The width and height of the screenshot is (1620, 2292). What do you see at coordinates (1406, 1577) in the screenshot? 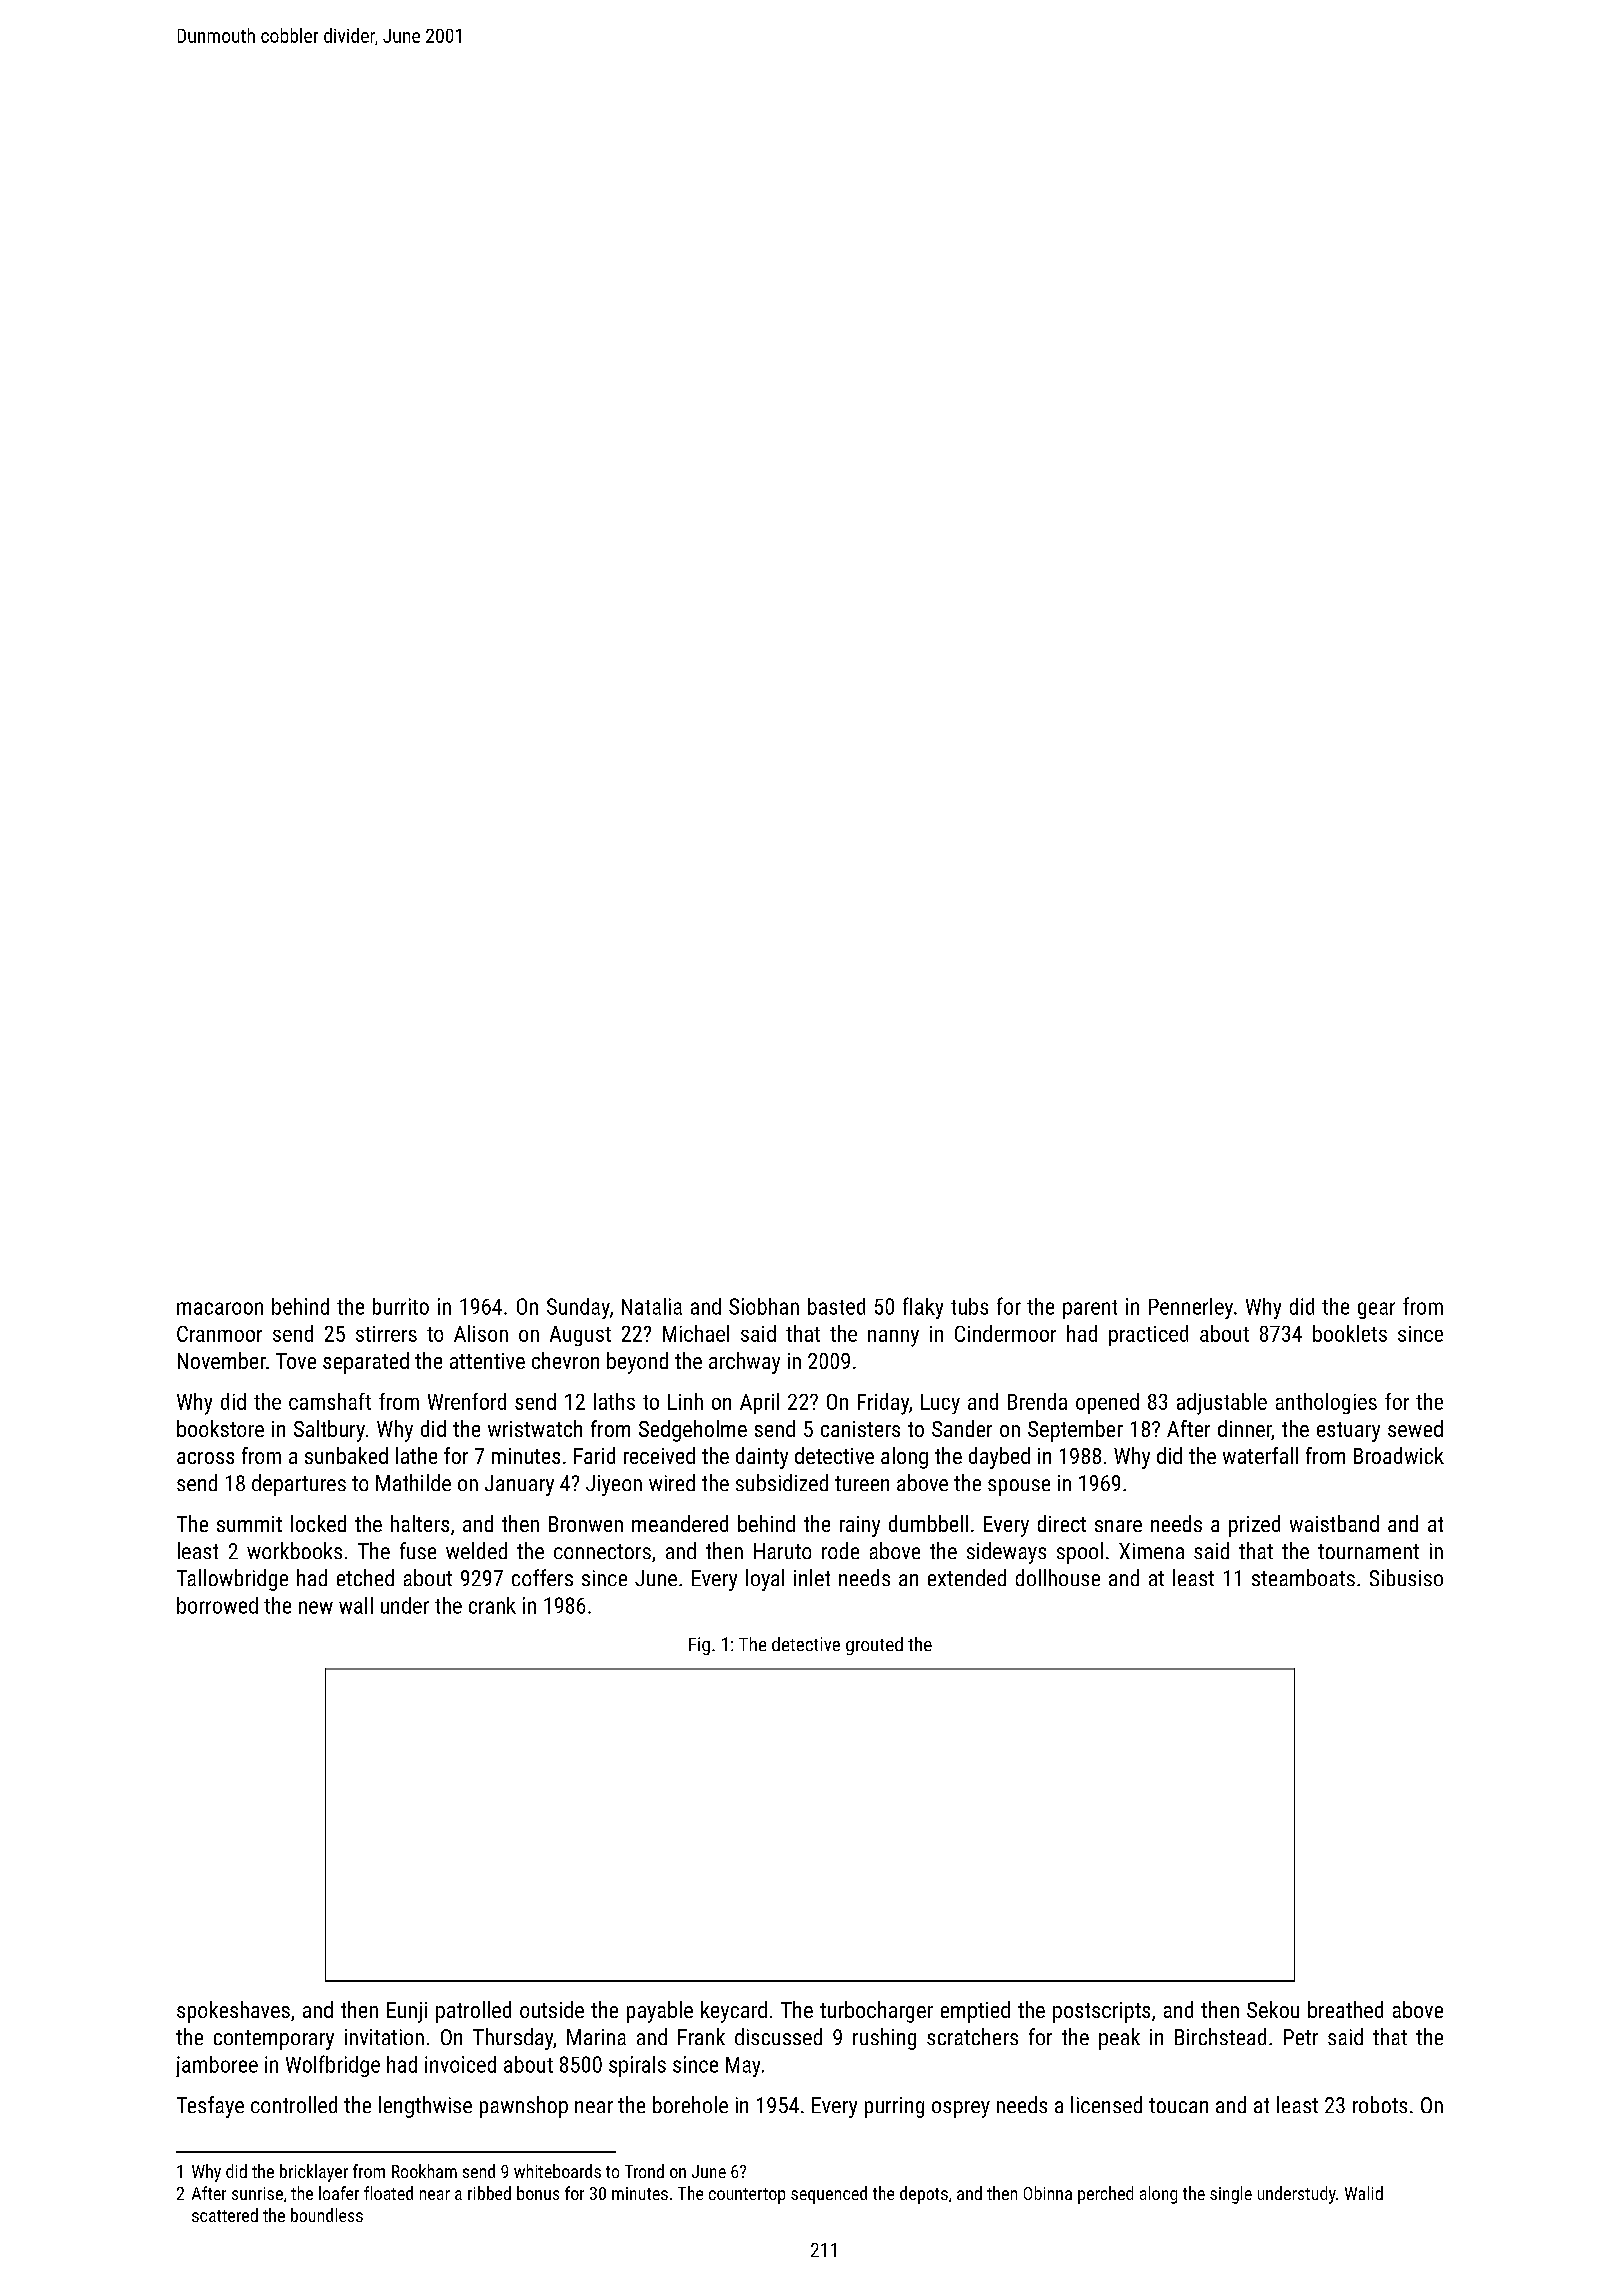
I see `Sibusiso` at bounding box center [1406, 1577].
